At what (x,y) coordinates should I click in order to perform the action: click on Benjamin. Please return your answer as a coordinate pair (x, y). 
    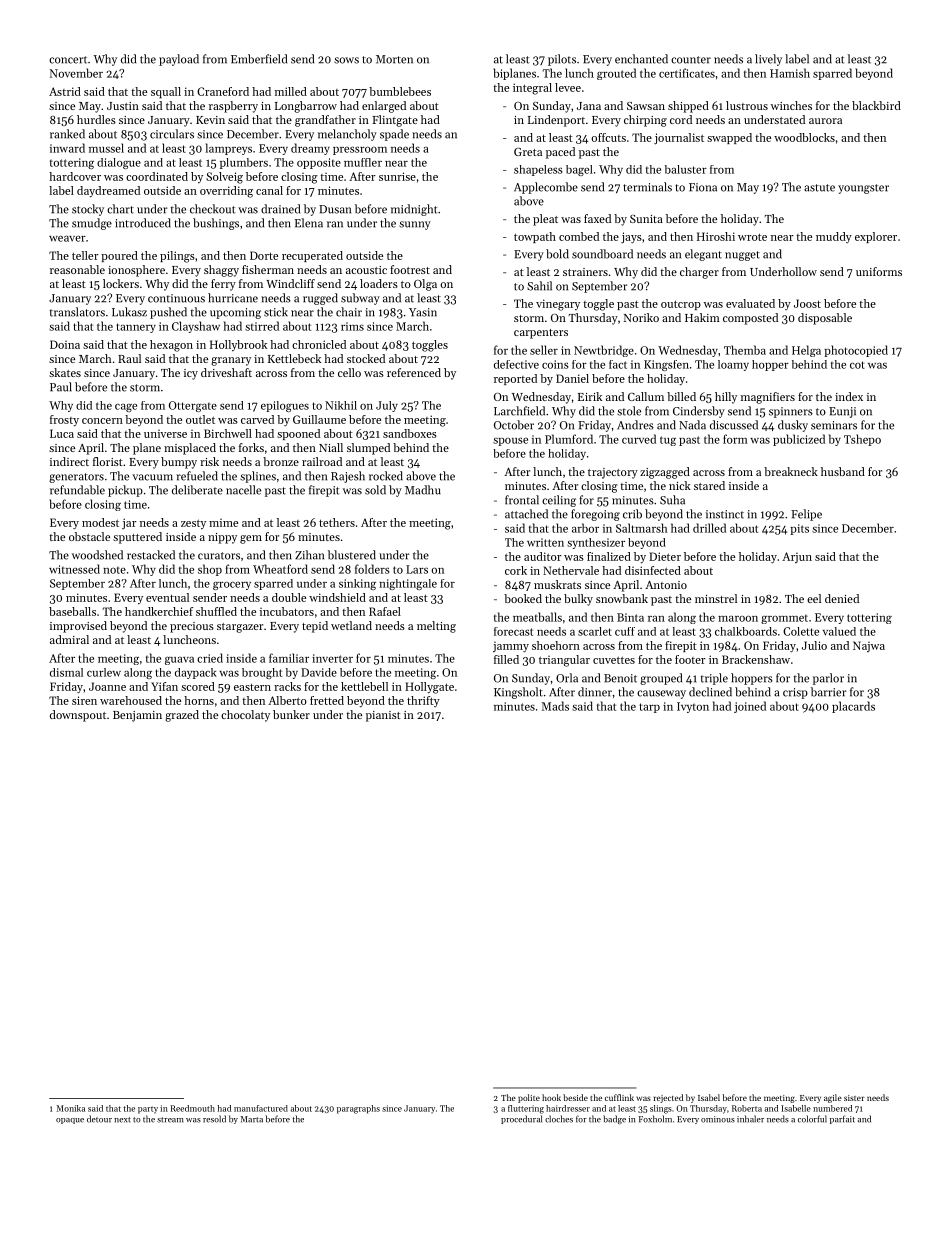
    Looking at the image, I should click on (137, 716).
